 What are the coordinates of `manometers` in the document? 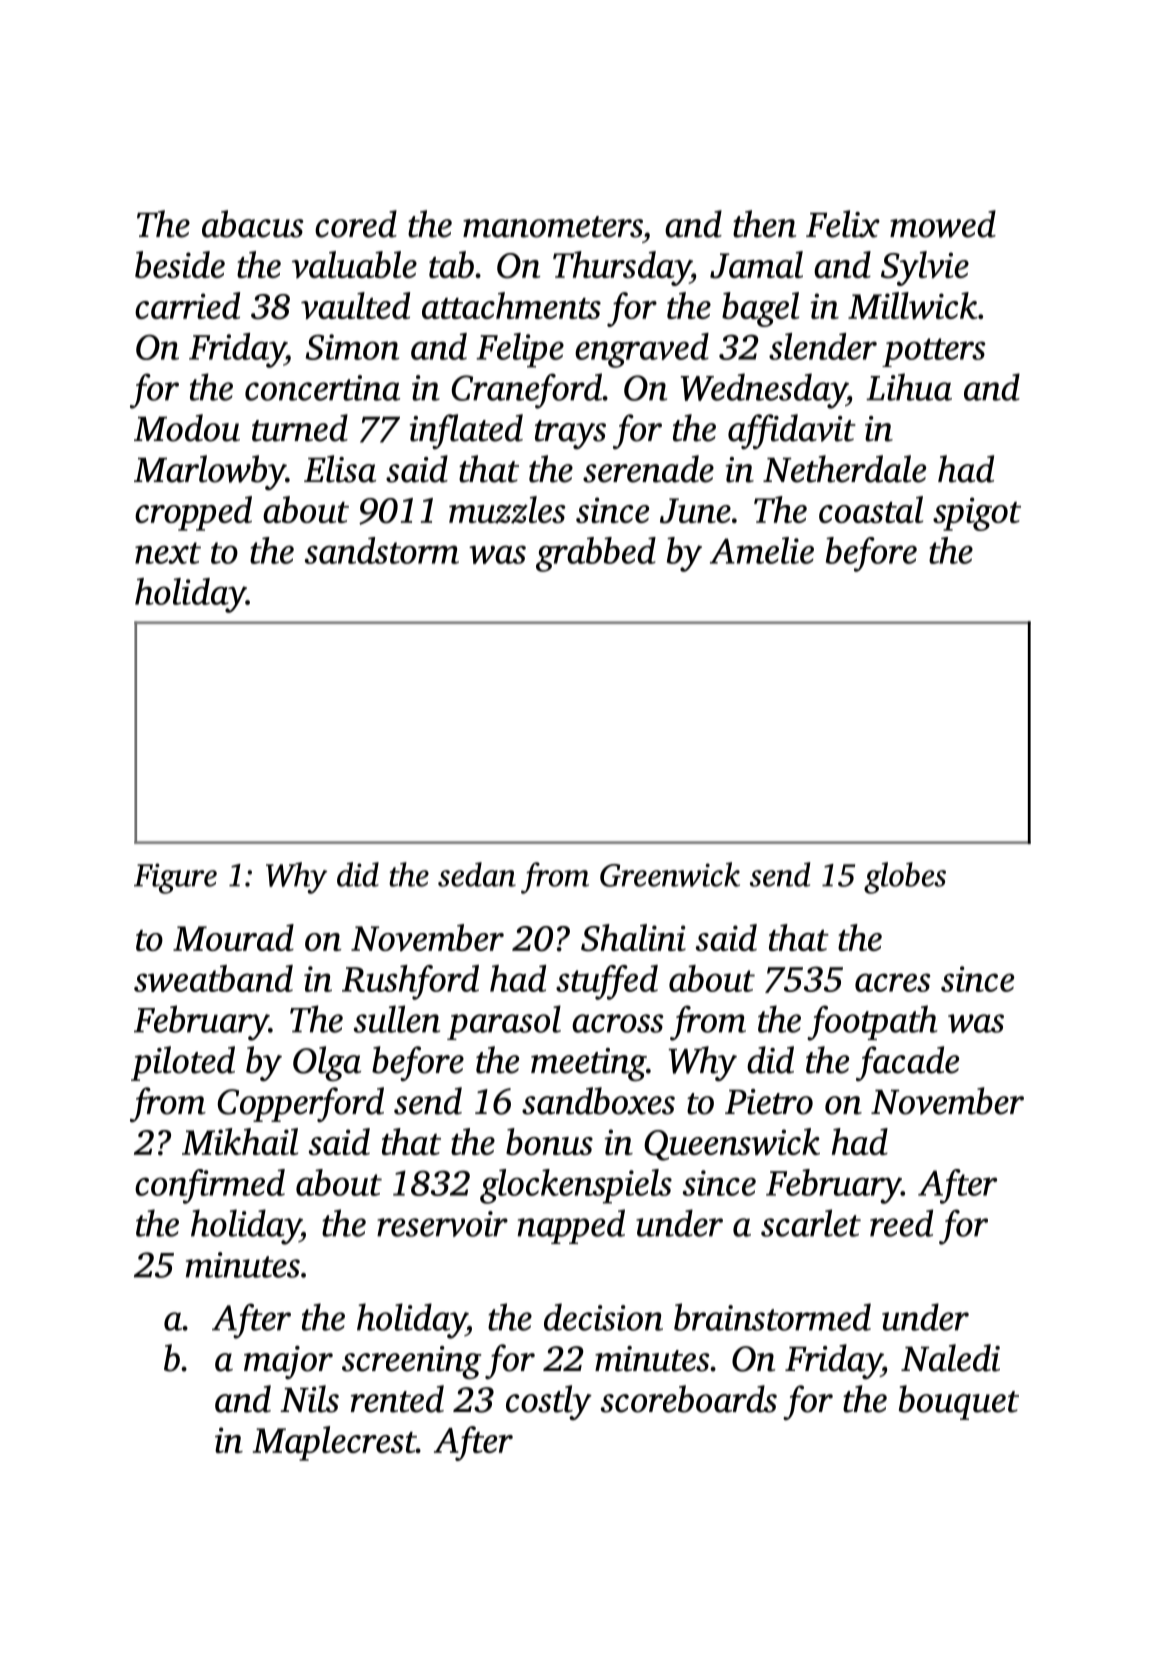 It's located at (553, 227).
